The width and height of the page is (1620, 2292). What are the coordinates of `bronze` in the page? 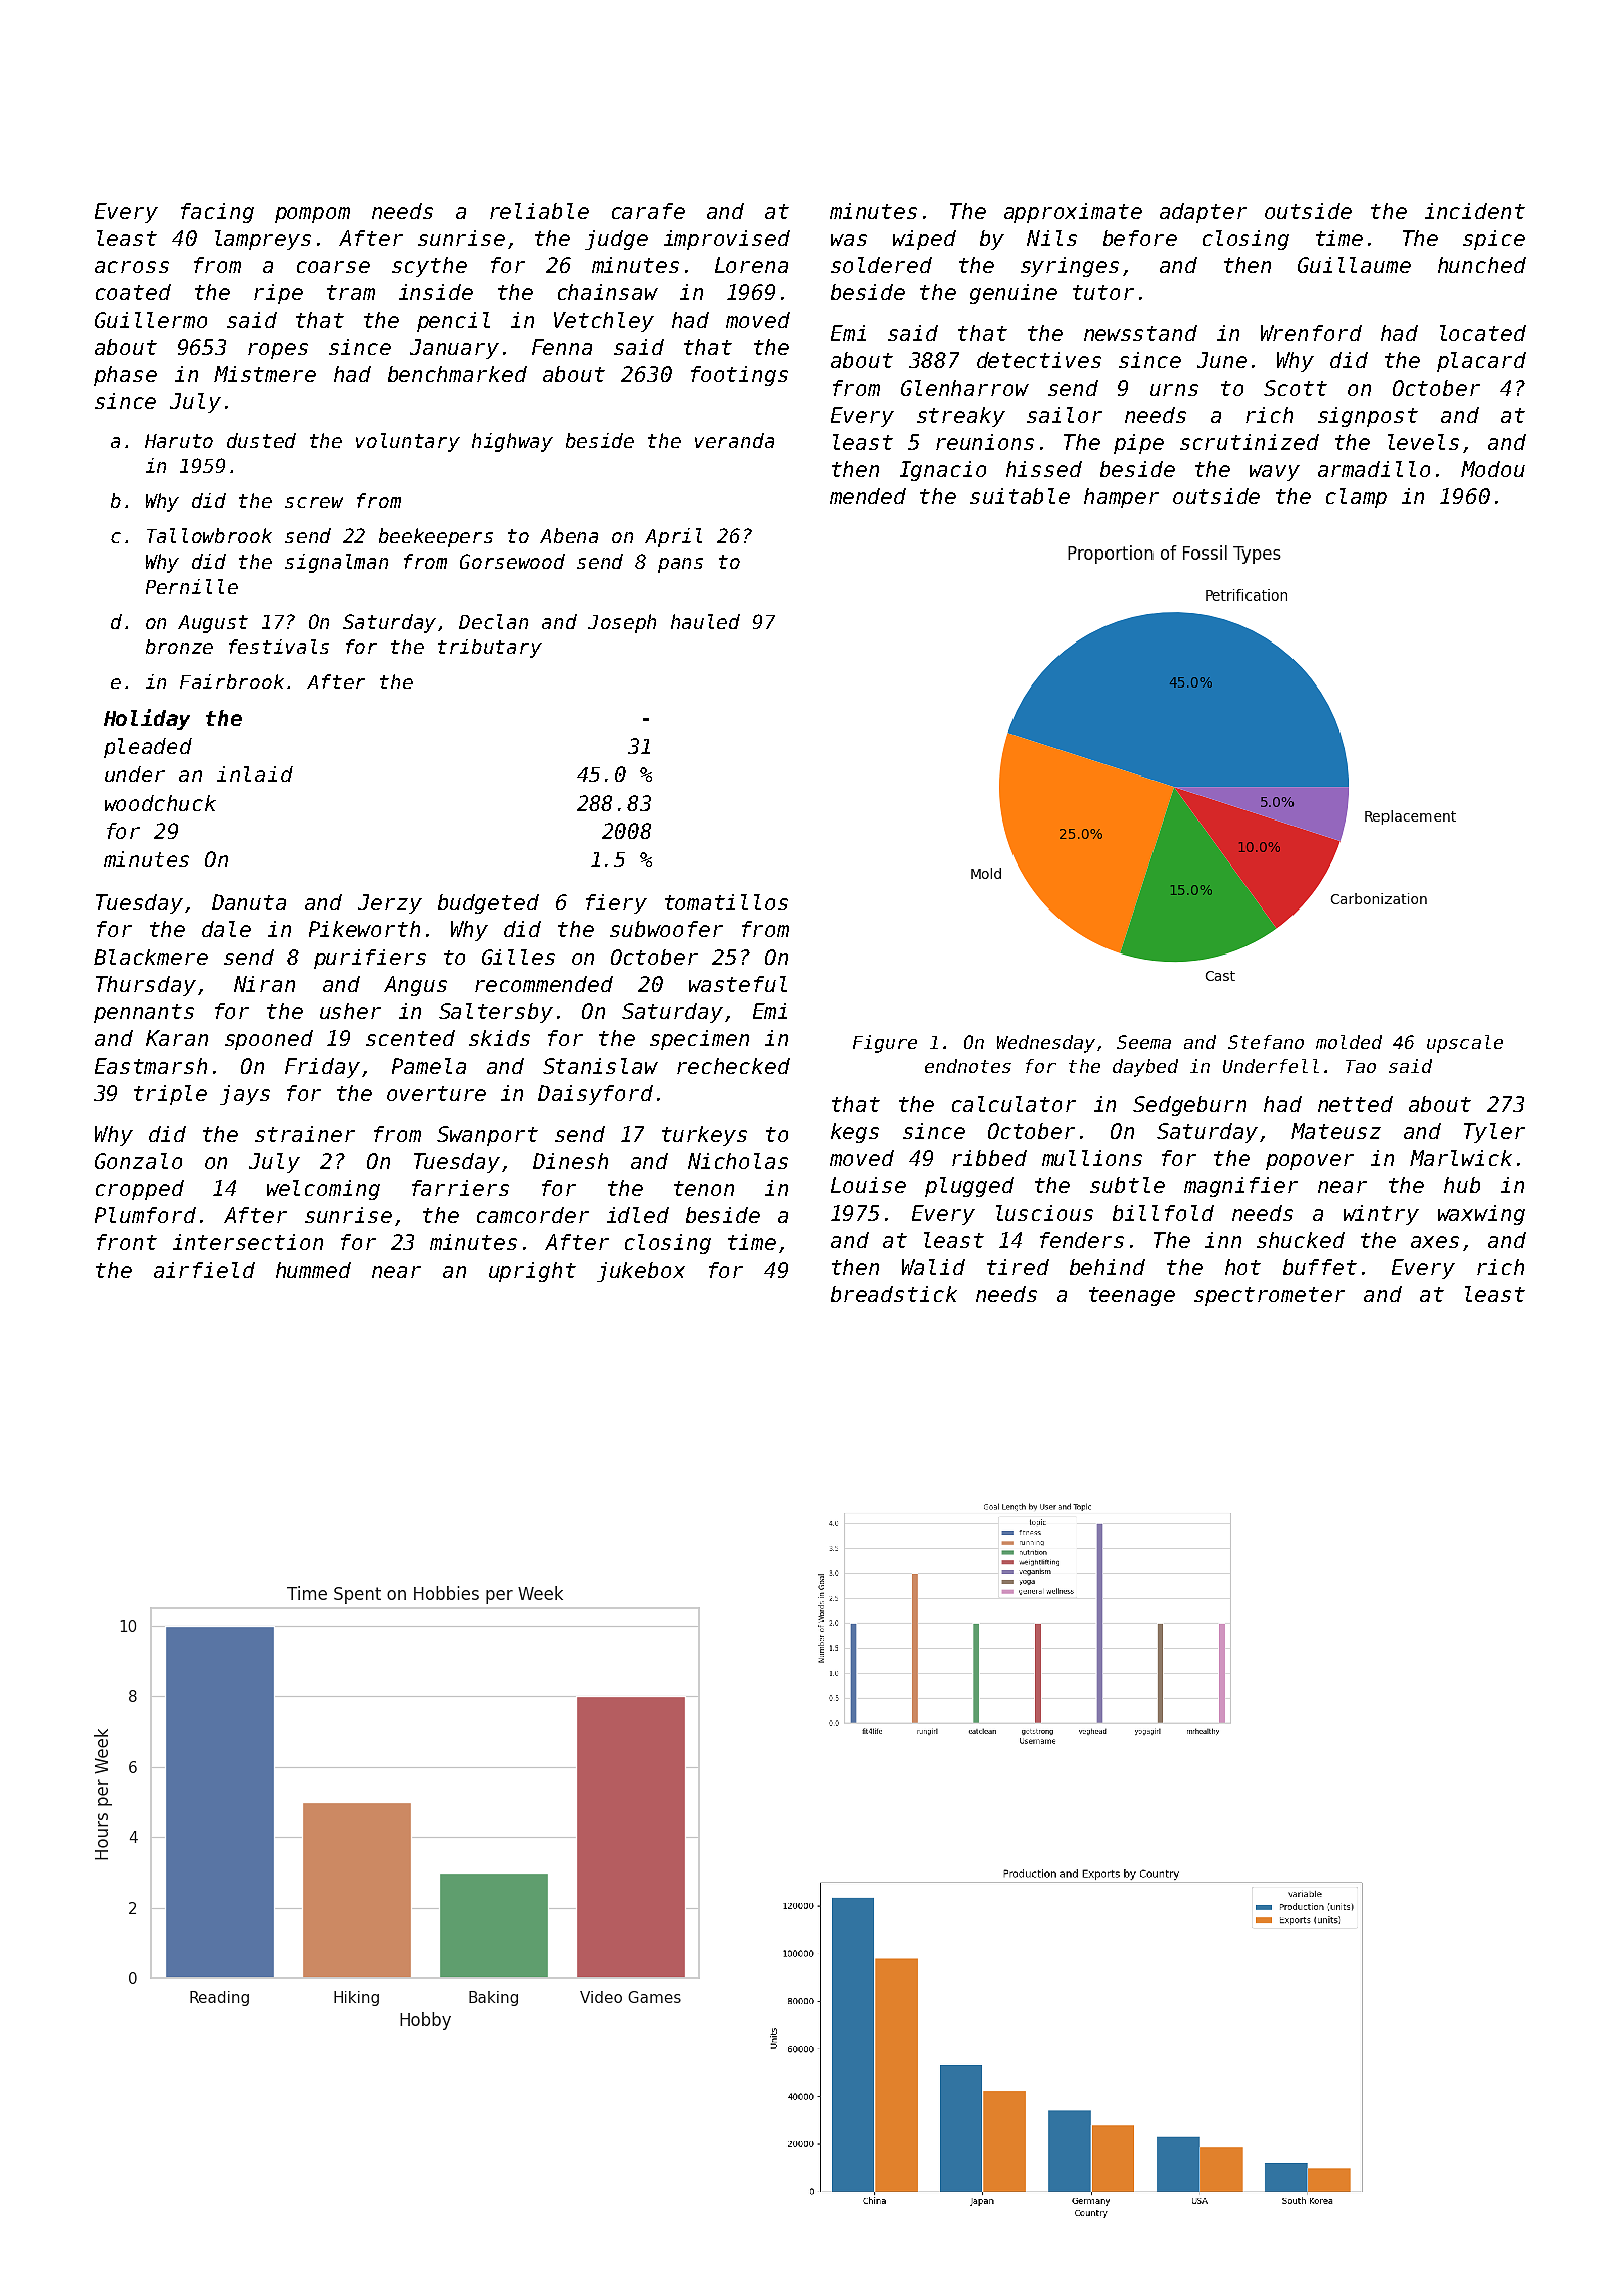 It's located at (179, 646).
